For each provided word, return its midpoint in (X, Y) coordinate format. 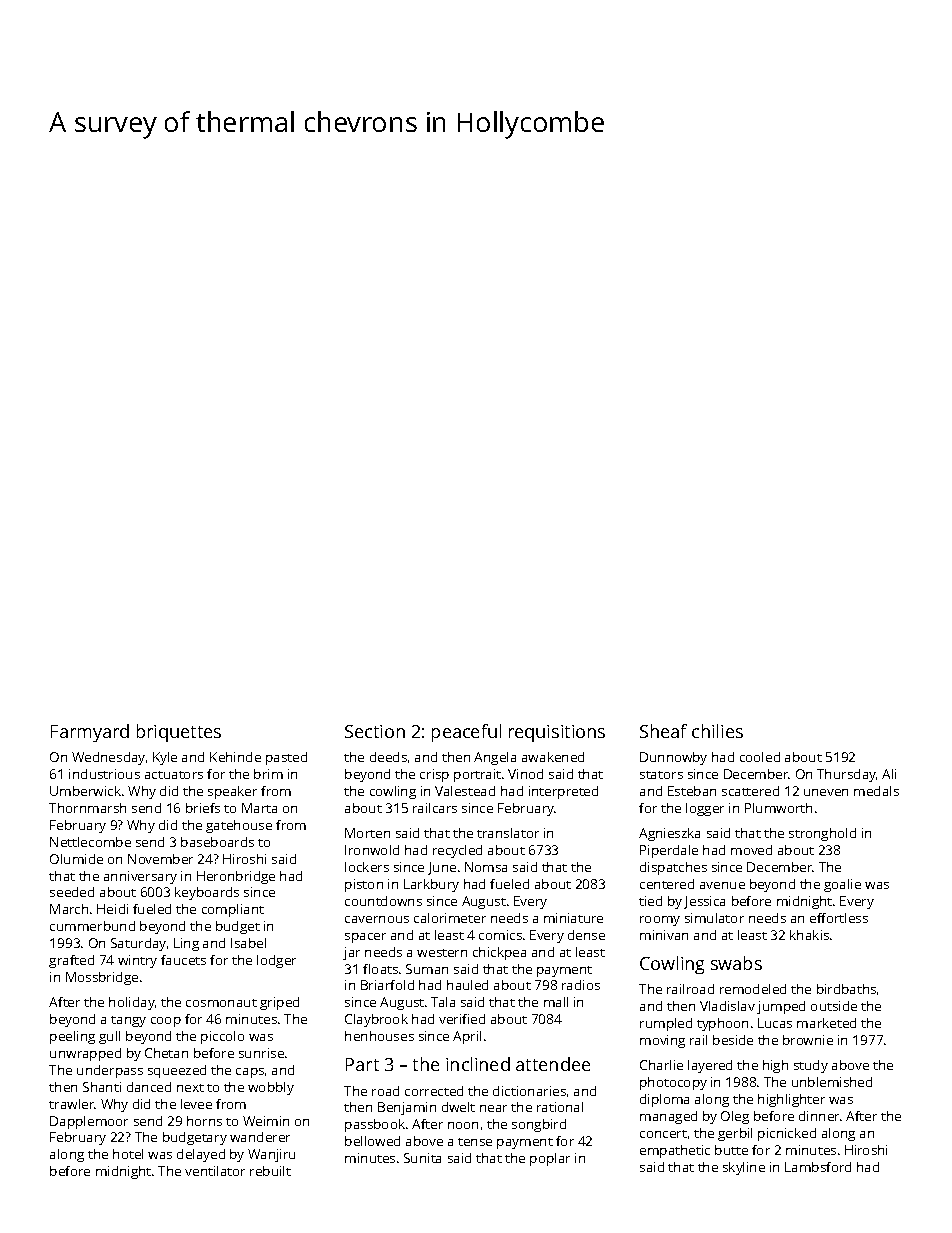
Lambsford (818, 1167)
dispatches (673, 868)
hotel (128, 1154)
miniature (573, 918)
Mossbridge (102, 978)
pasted (286, 758)
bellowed (372, 1141)
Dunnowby (673, 758)
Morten (367, 833)
